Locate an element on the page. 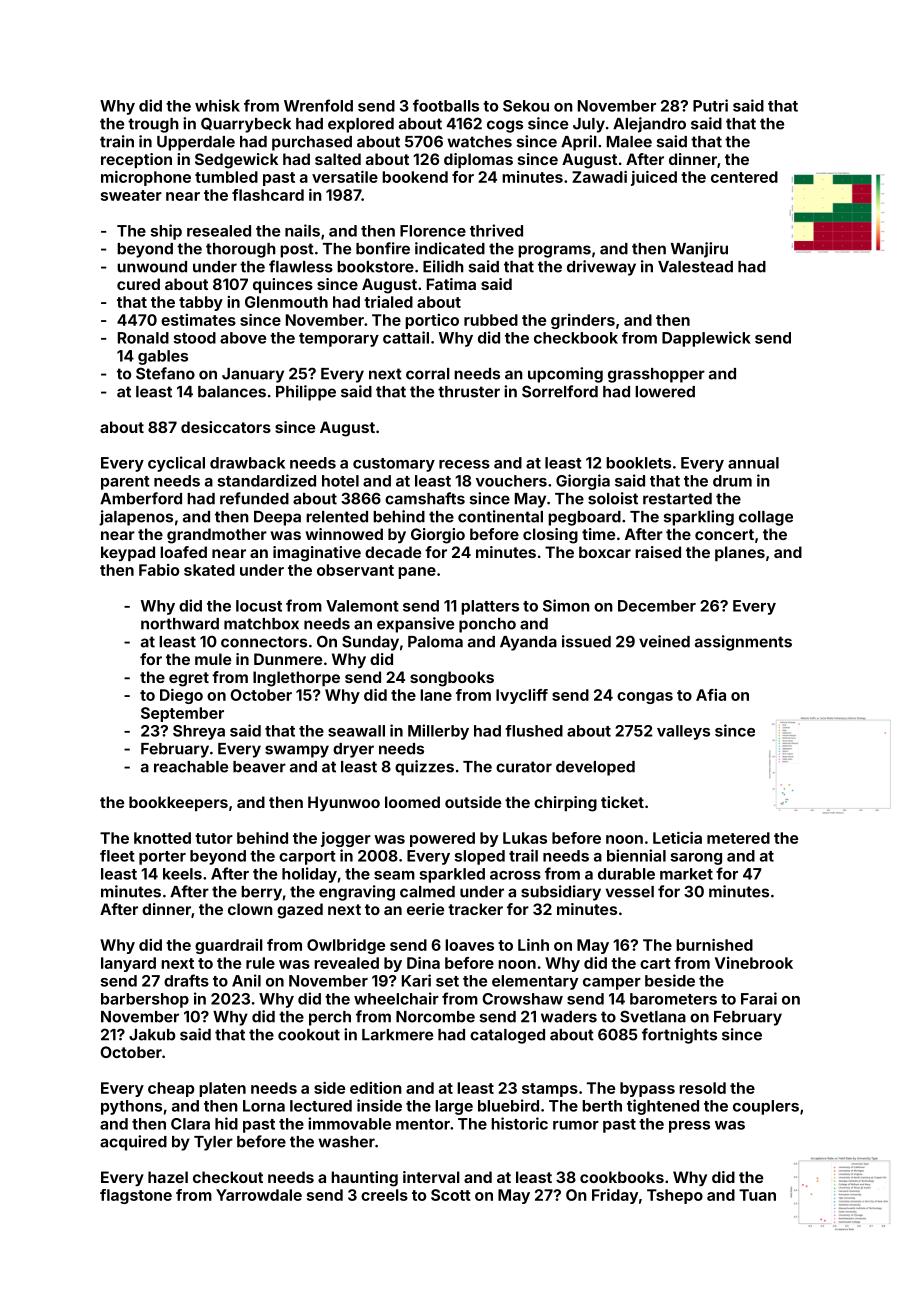 The width and height of the document is (908, 1316). cookout is located at coordinates (309, 1035).
